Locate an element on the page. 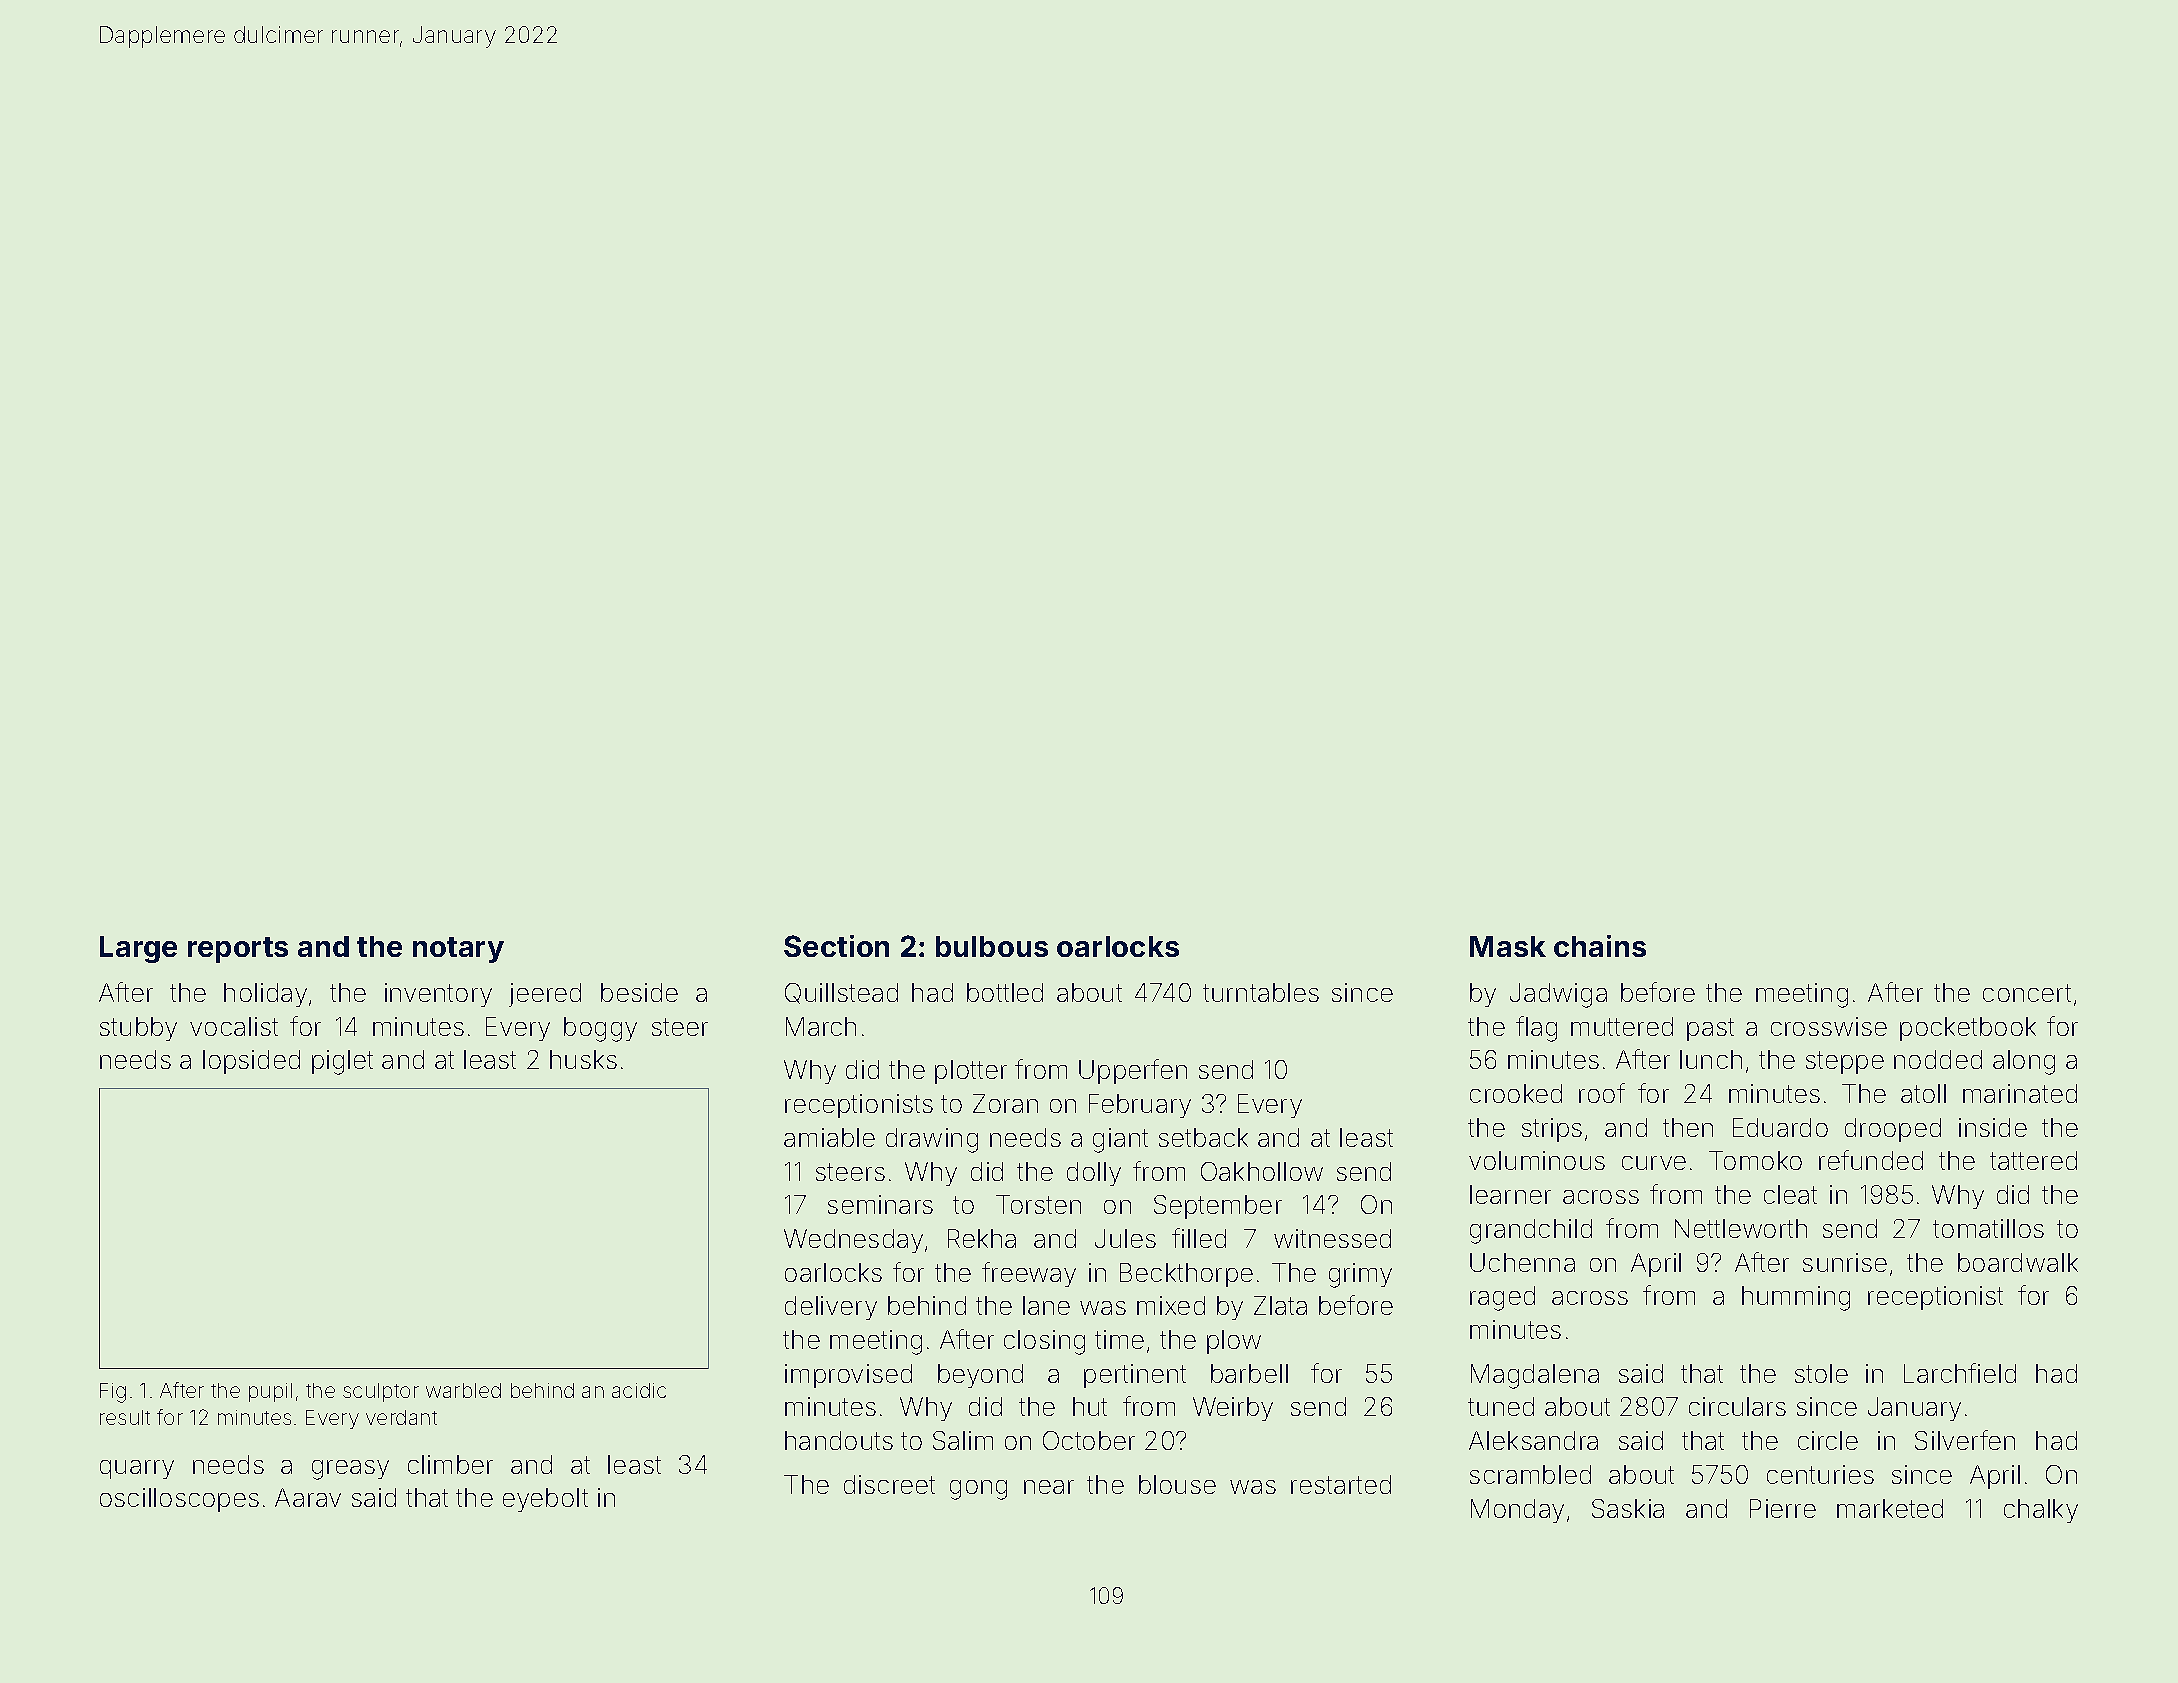  freeway is located at coordinates (1029, 1274).
